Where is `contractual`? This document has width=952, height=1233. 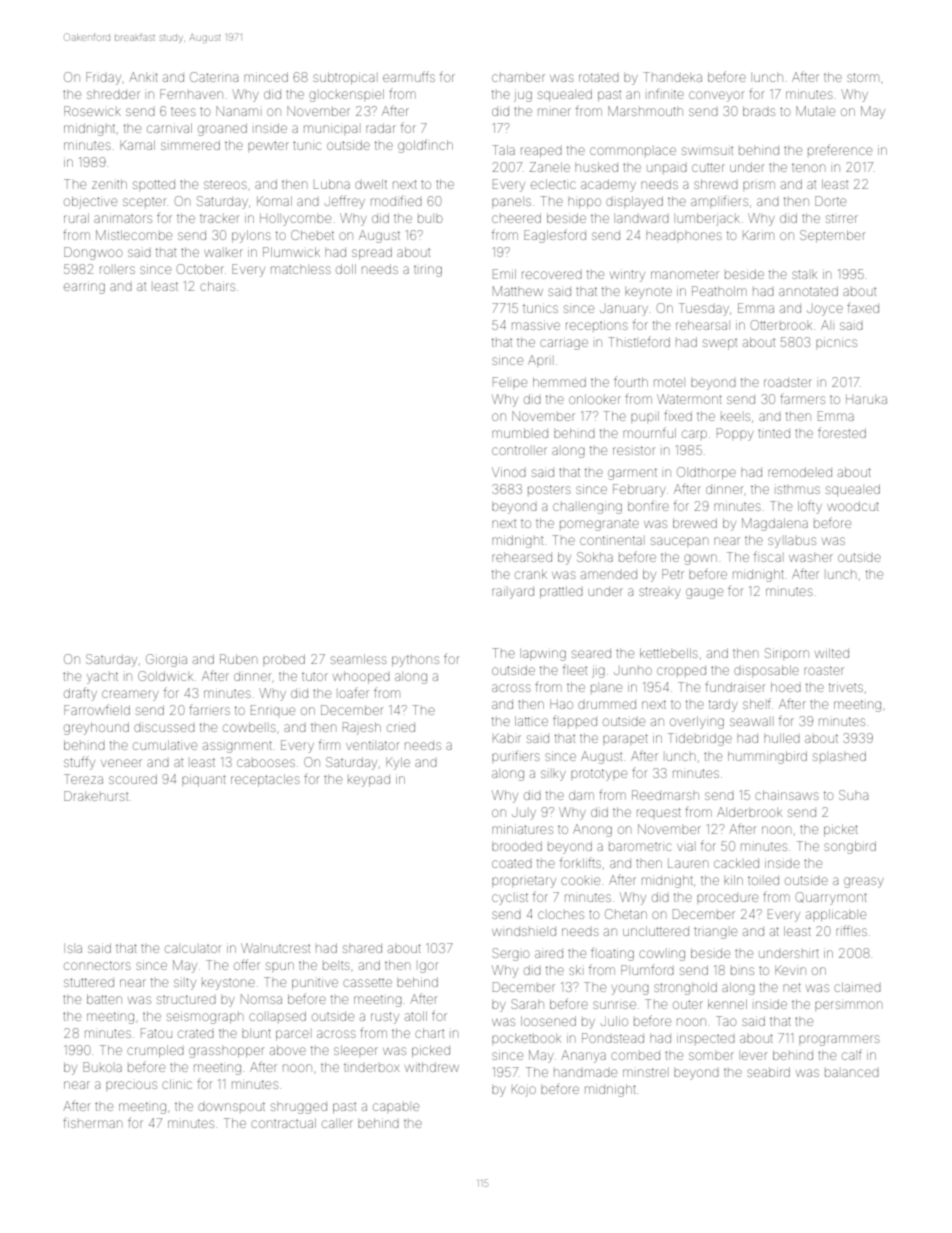
contractual is located at coordinates (283, 1123).
